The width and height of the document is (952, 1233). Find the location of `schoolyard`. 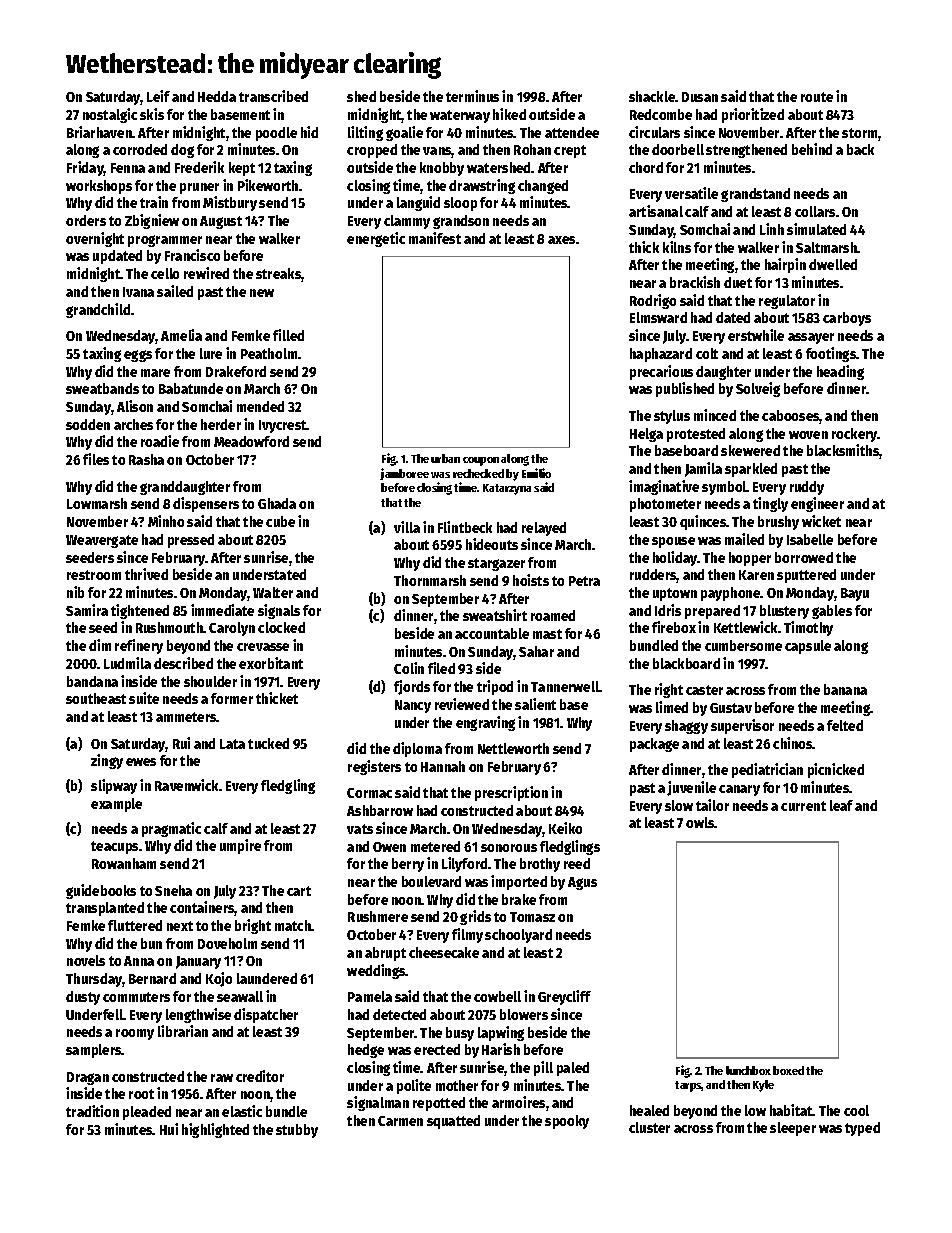

schoolyard is located at coordinates (518, 936).
